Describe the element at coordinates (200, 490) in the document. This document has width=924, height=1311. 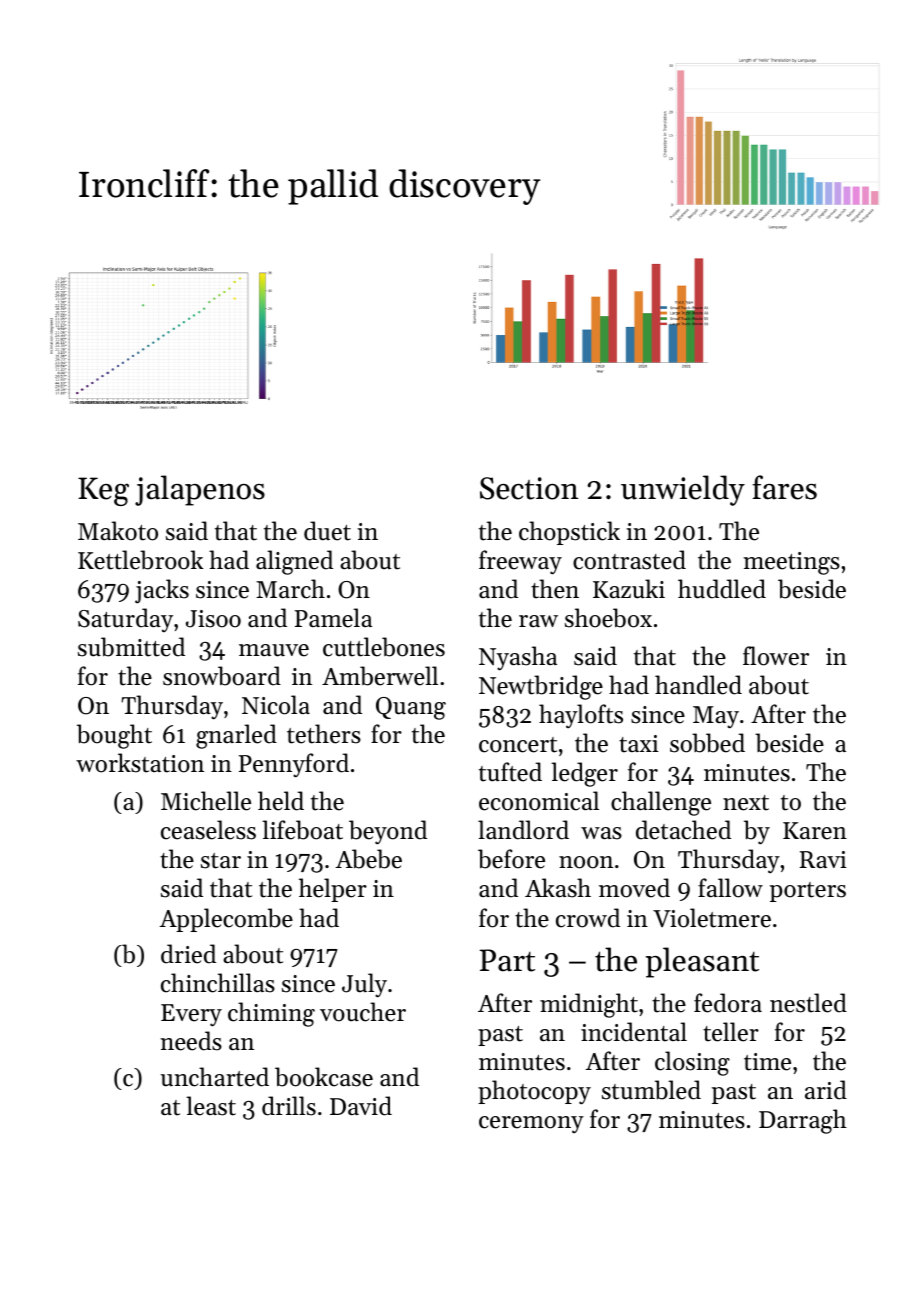
I see `jalapenos` at that location.
